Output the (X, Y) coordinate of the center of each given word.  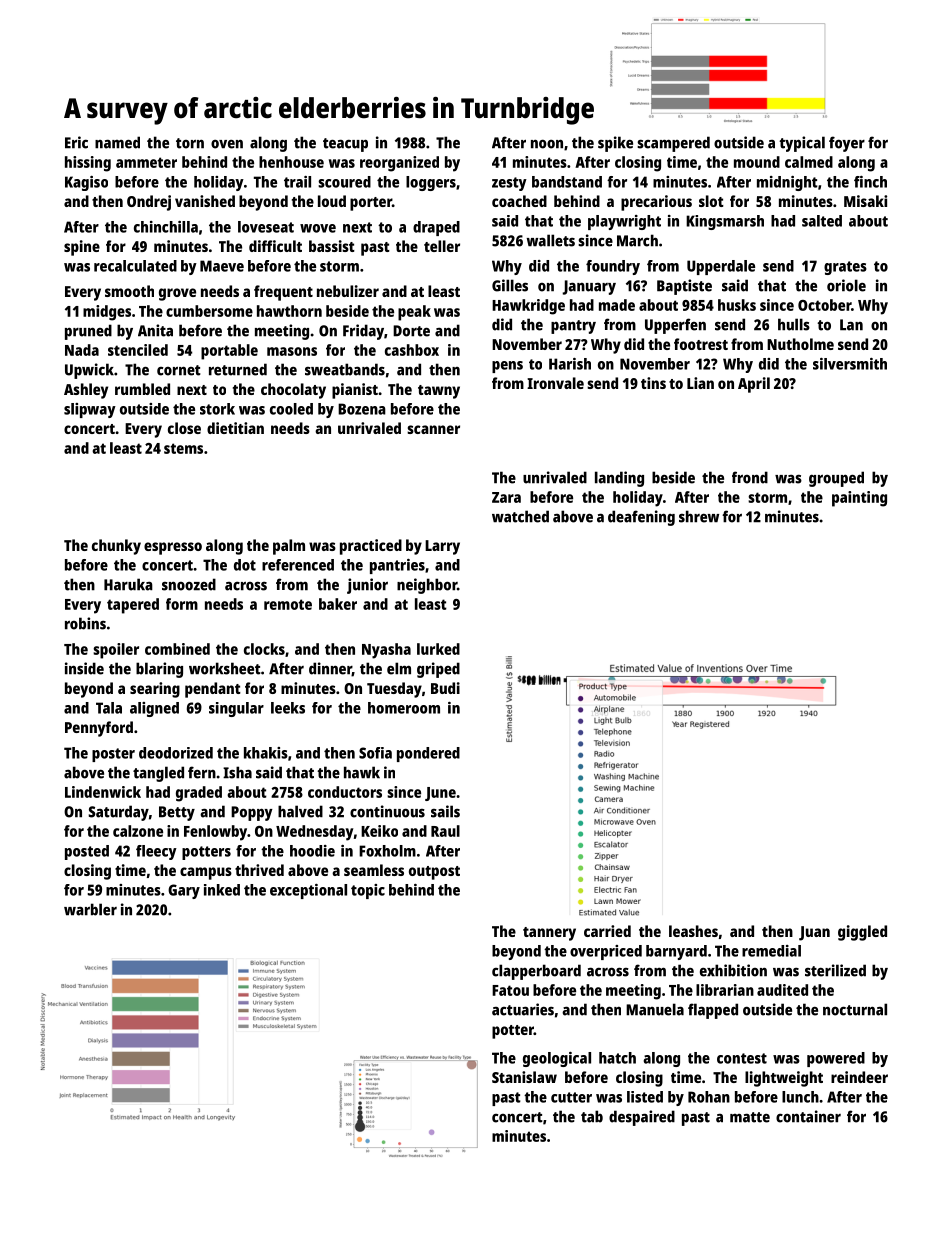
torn (190, 143)
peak (414, 313)
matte (750, 1117)
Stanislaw (524, 1077)
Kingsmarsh (725, 222)
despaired (642, 1118)
